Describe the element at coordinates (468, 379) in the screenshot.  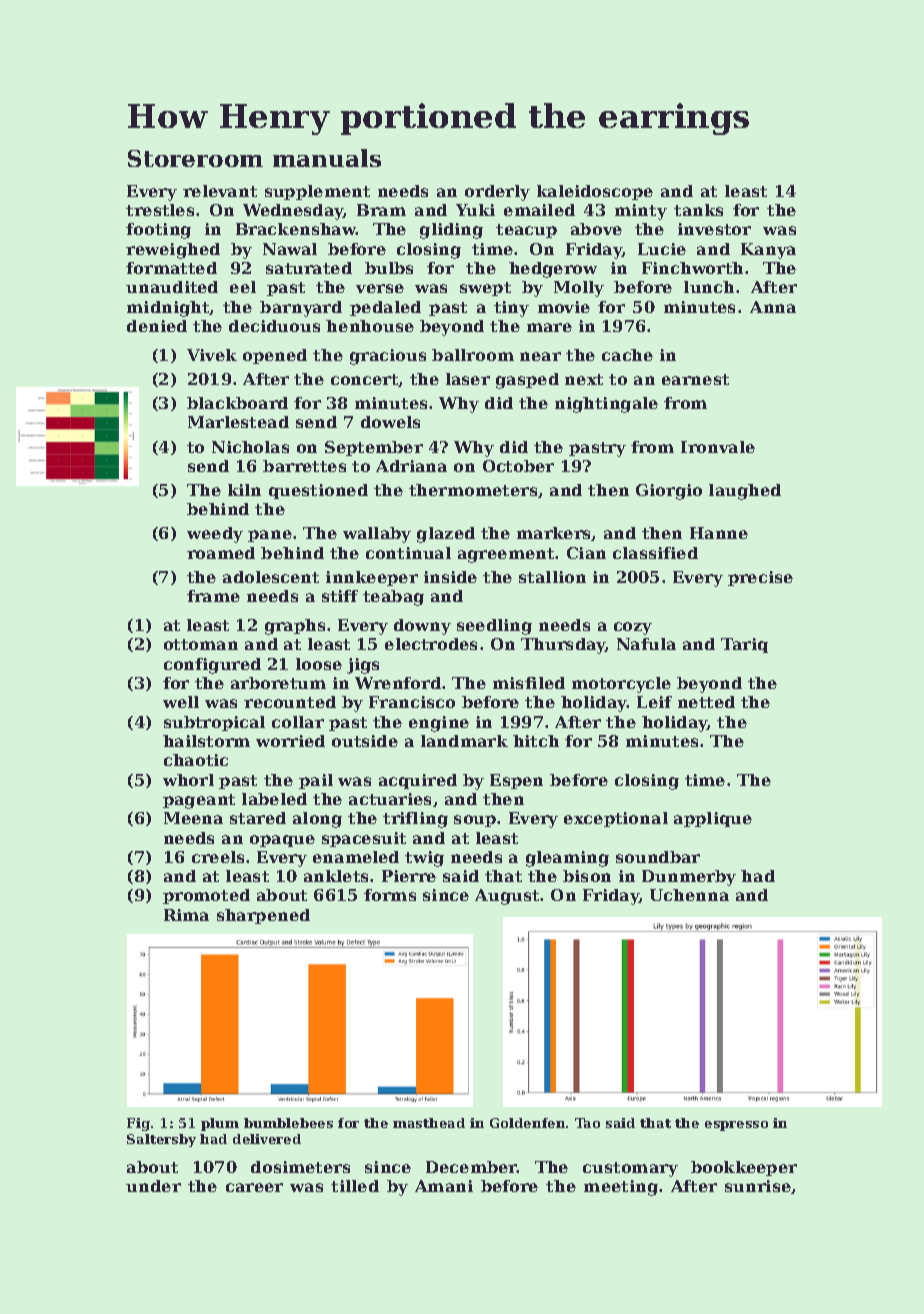
I see `laser` at that location.
